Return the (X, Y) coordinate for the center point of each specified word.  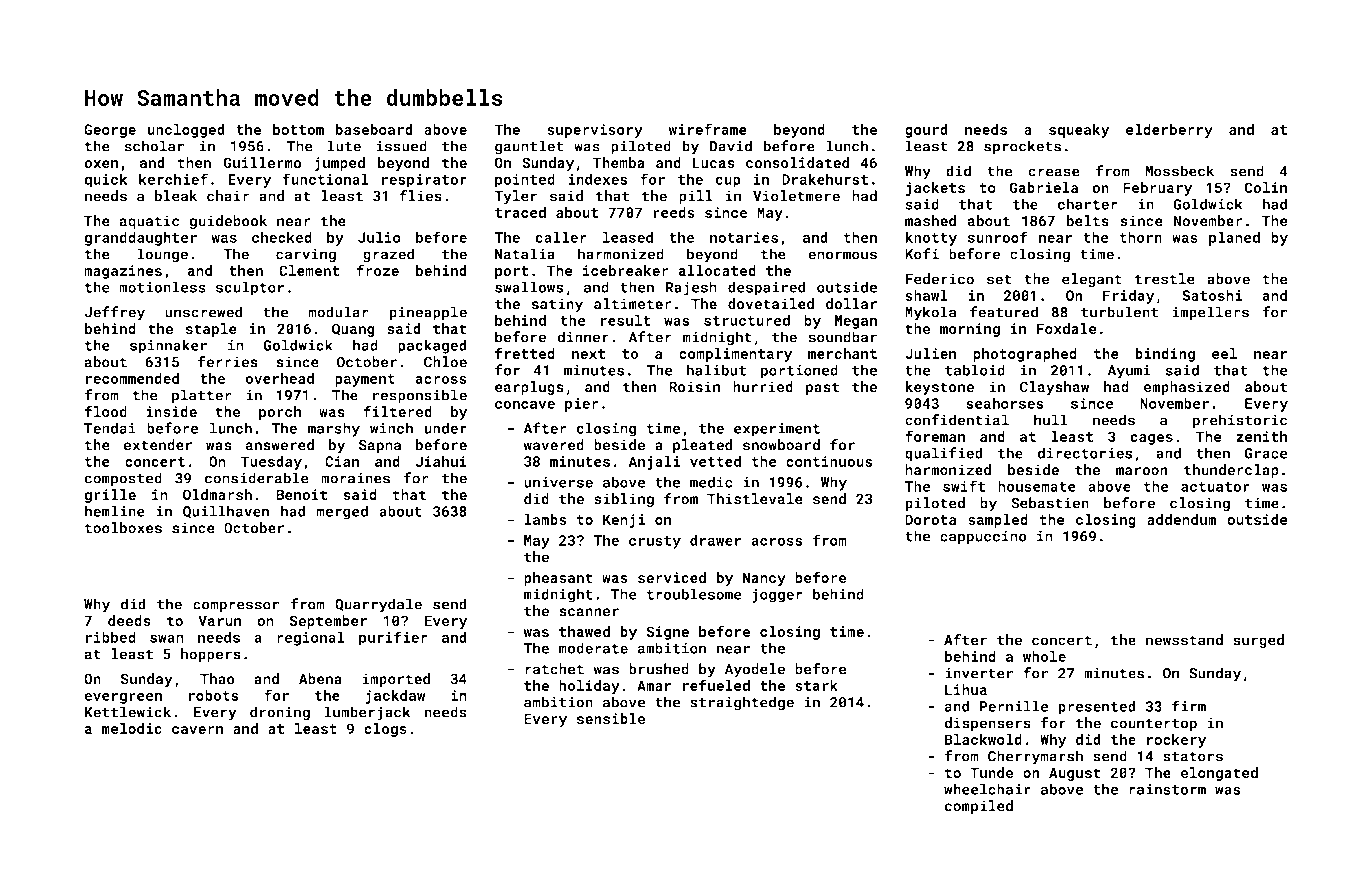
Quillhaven (226, 511)
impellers (1210, 313)
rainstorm (1167, 789)
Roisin (694, 387)
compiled (978, 807)
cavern (197, 730)
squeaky (1079, 131)
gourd (926, 131)
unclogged (186, 131)
